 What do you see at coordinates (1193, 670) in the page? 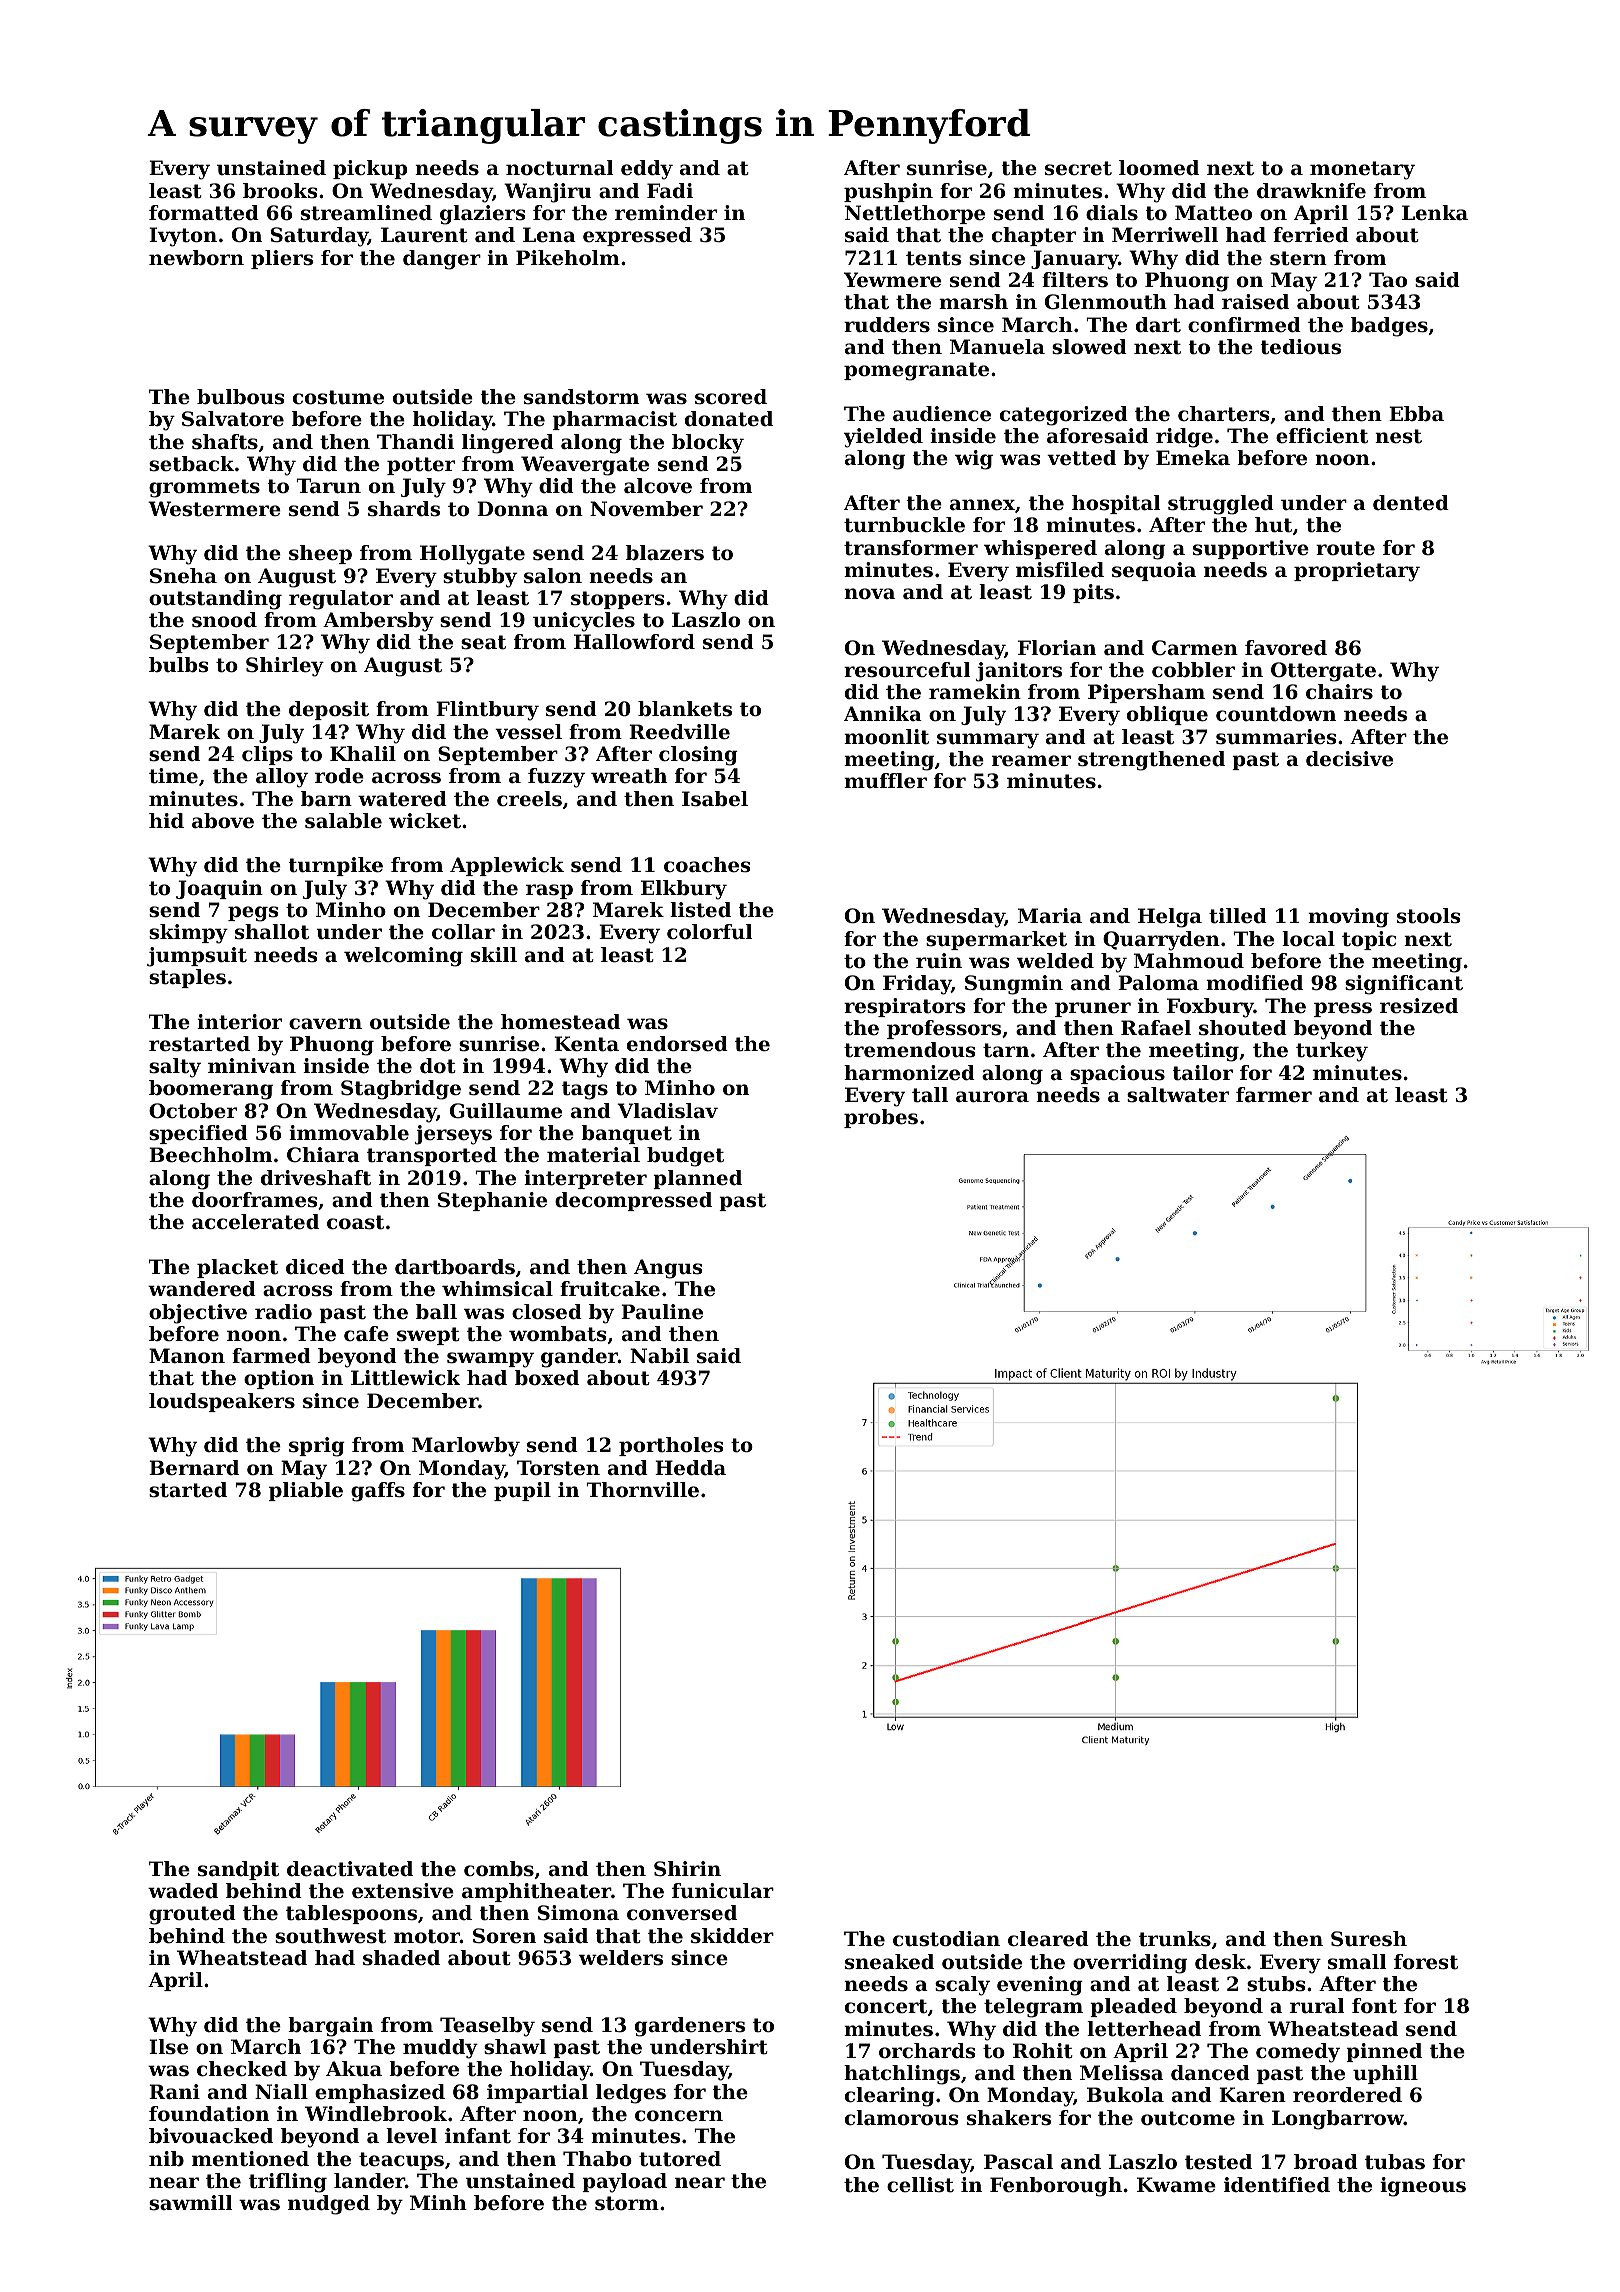
I see `cobbler` at bounding box center [1193, 670].
